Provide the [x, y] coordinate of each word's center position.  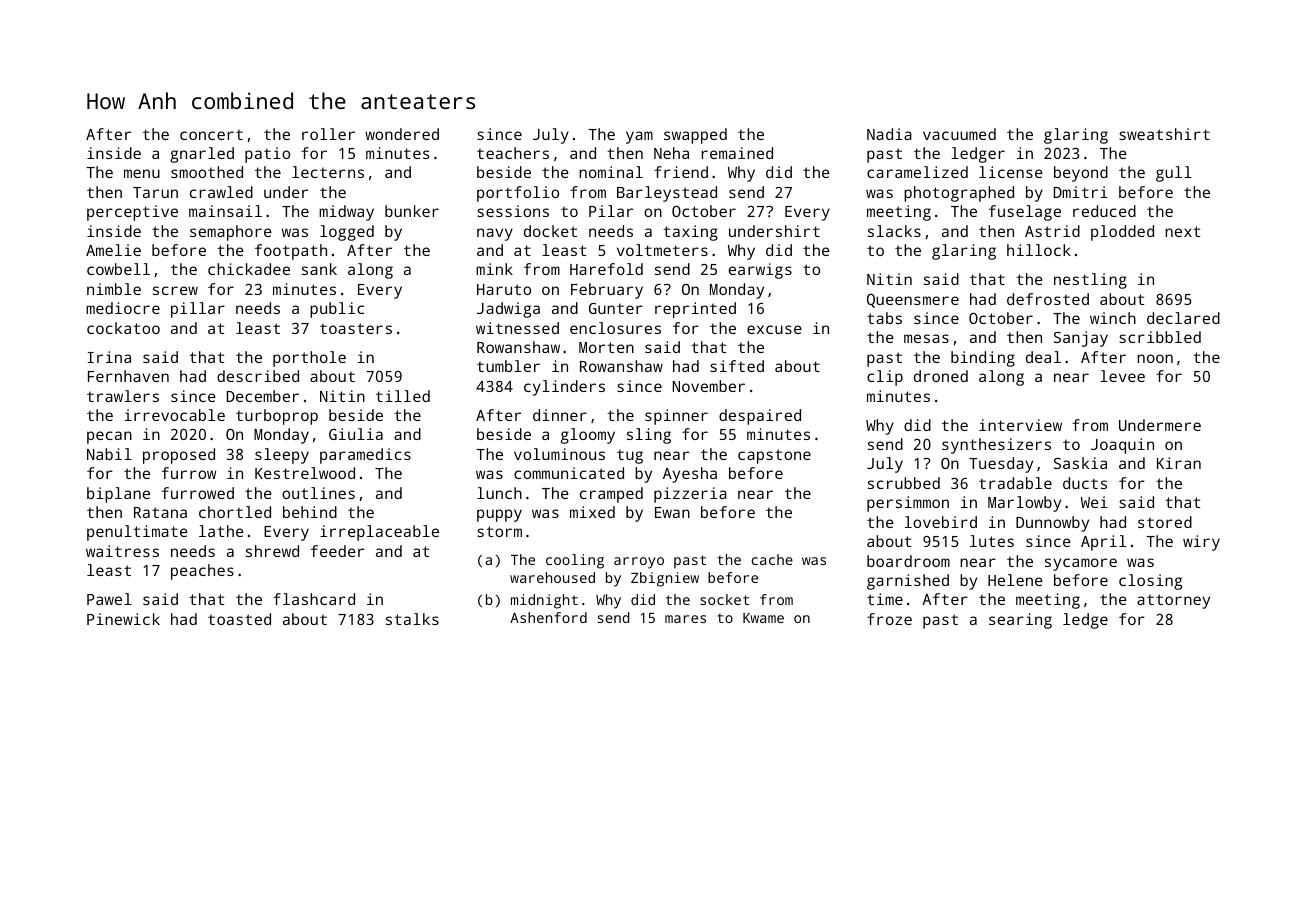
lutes [992, 541]
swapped [695, 136]
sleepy [282, 456]
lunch [499, 493]
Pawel [109, 599]
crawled [221, 192]
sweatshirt [1164, 134]
